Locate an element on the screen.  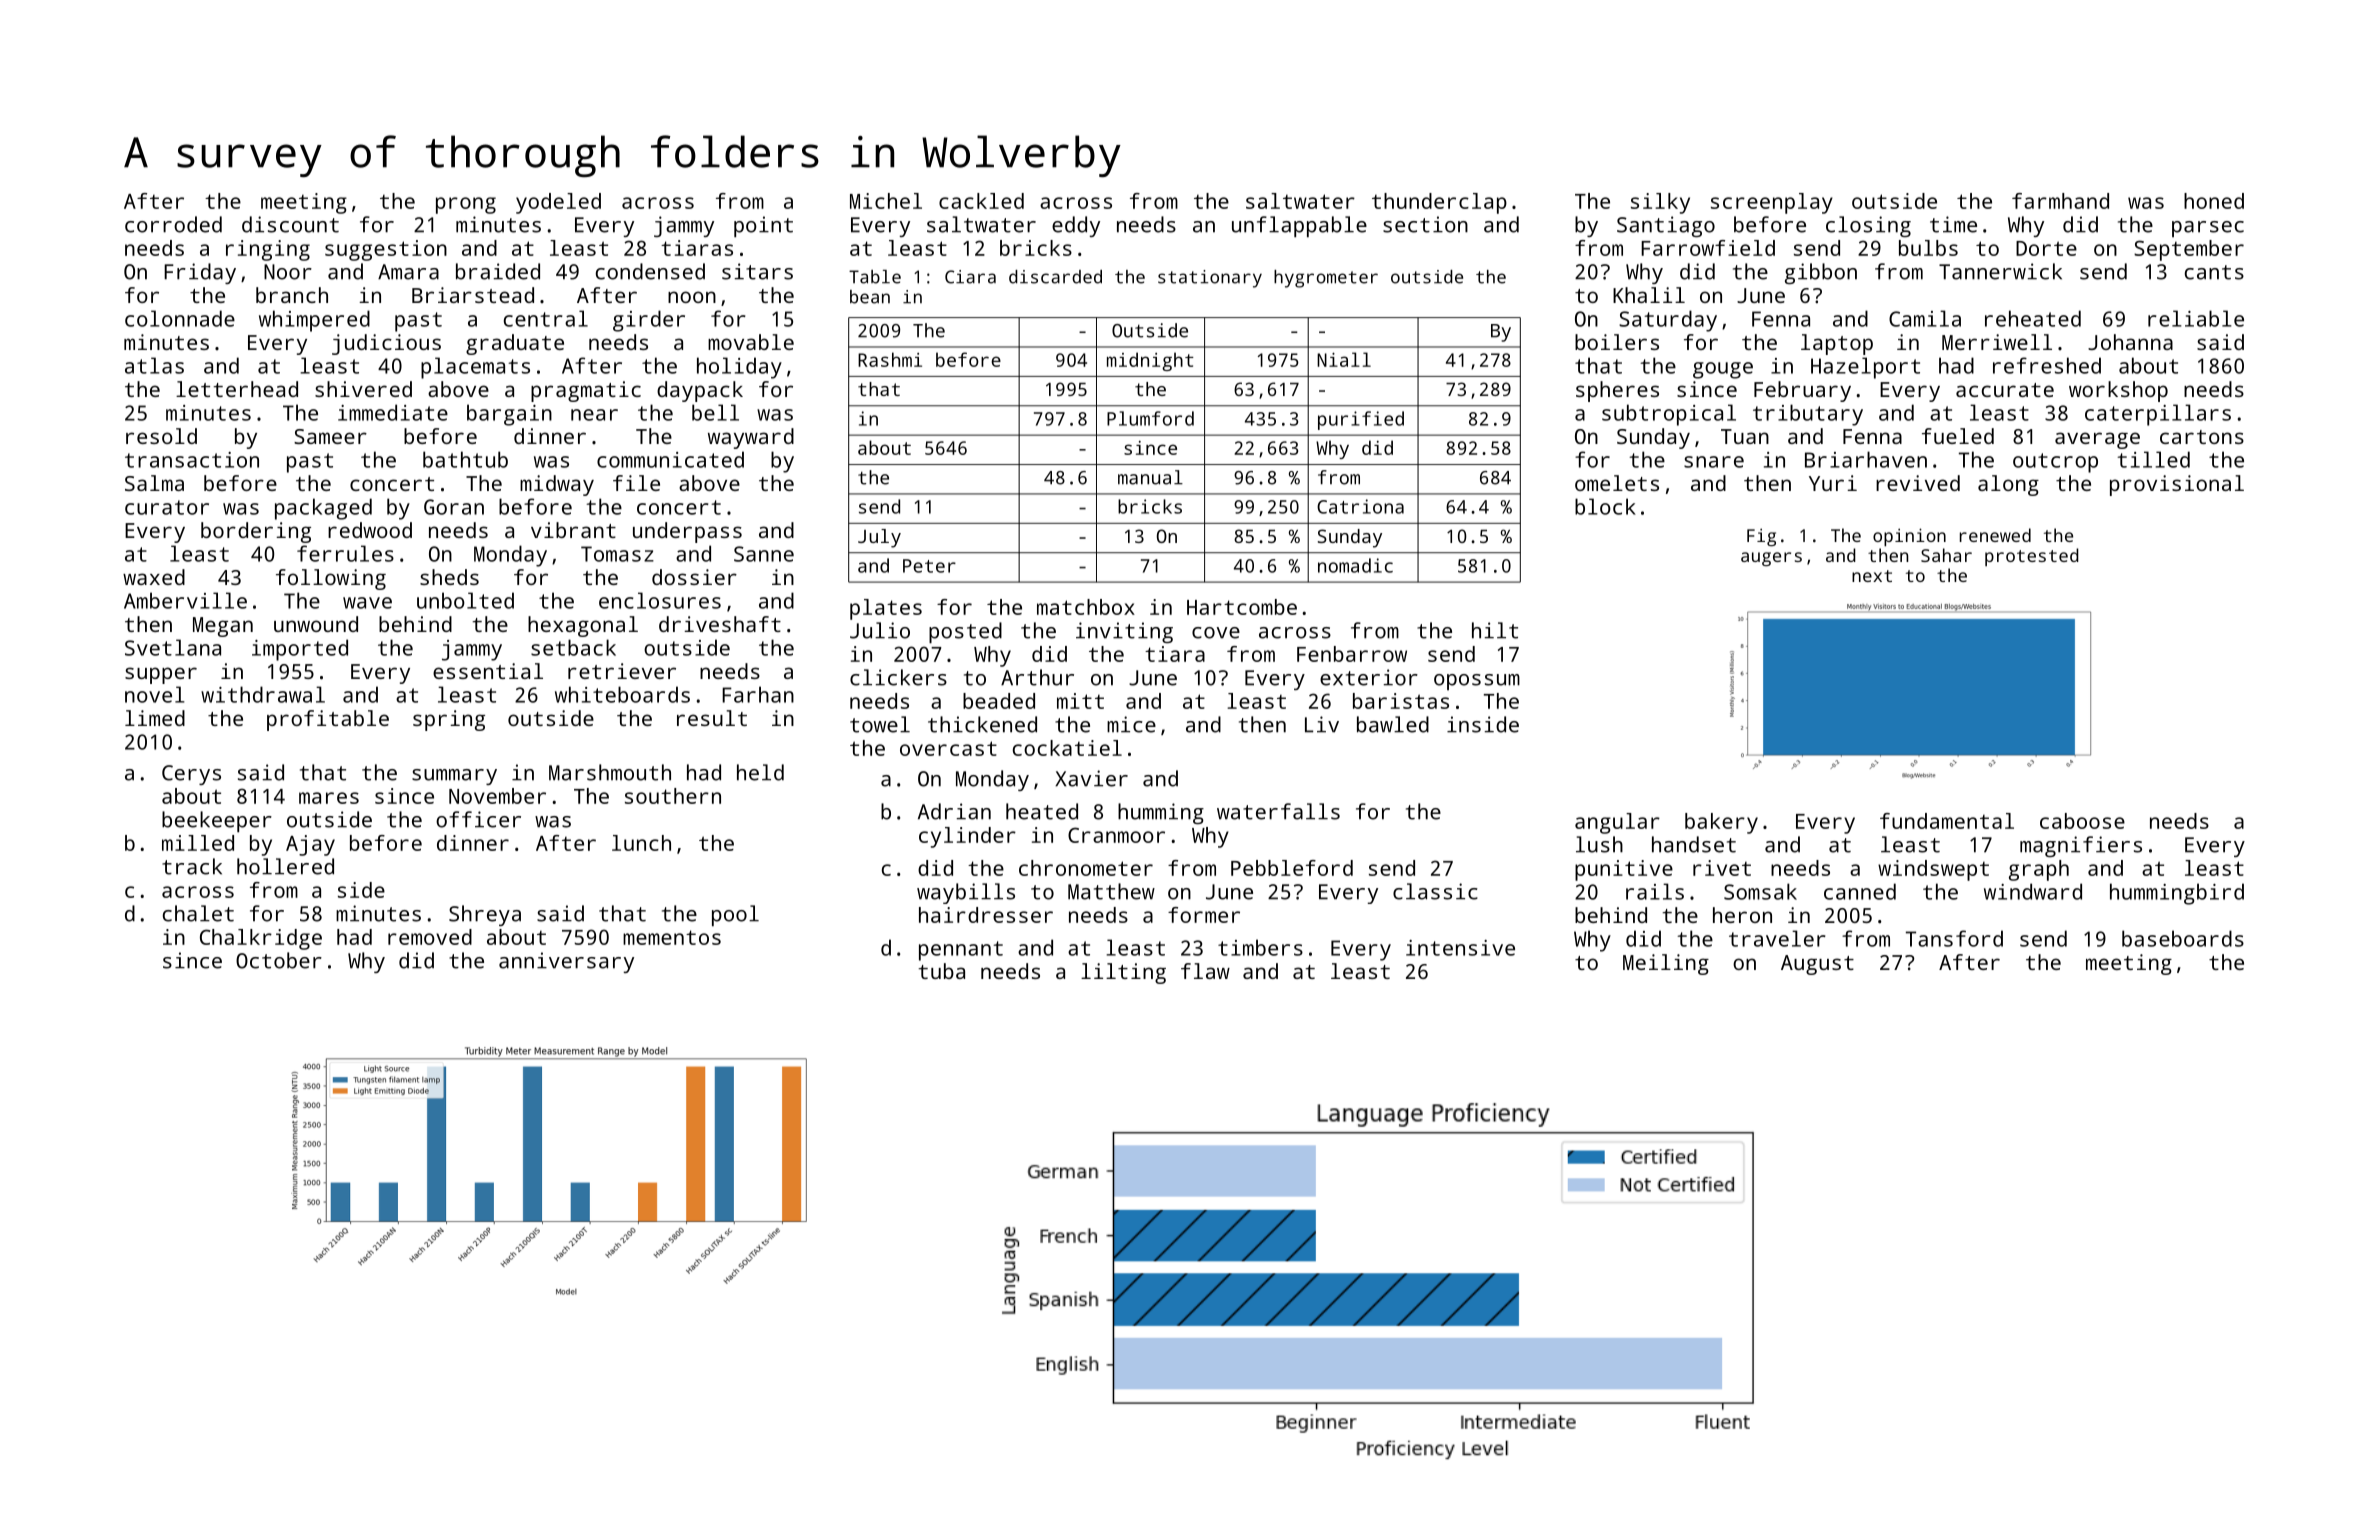
cove is located at coordinates (1216, 633).
